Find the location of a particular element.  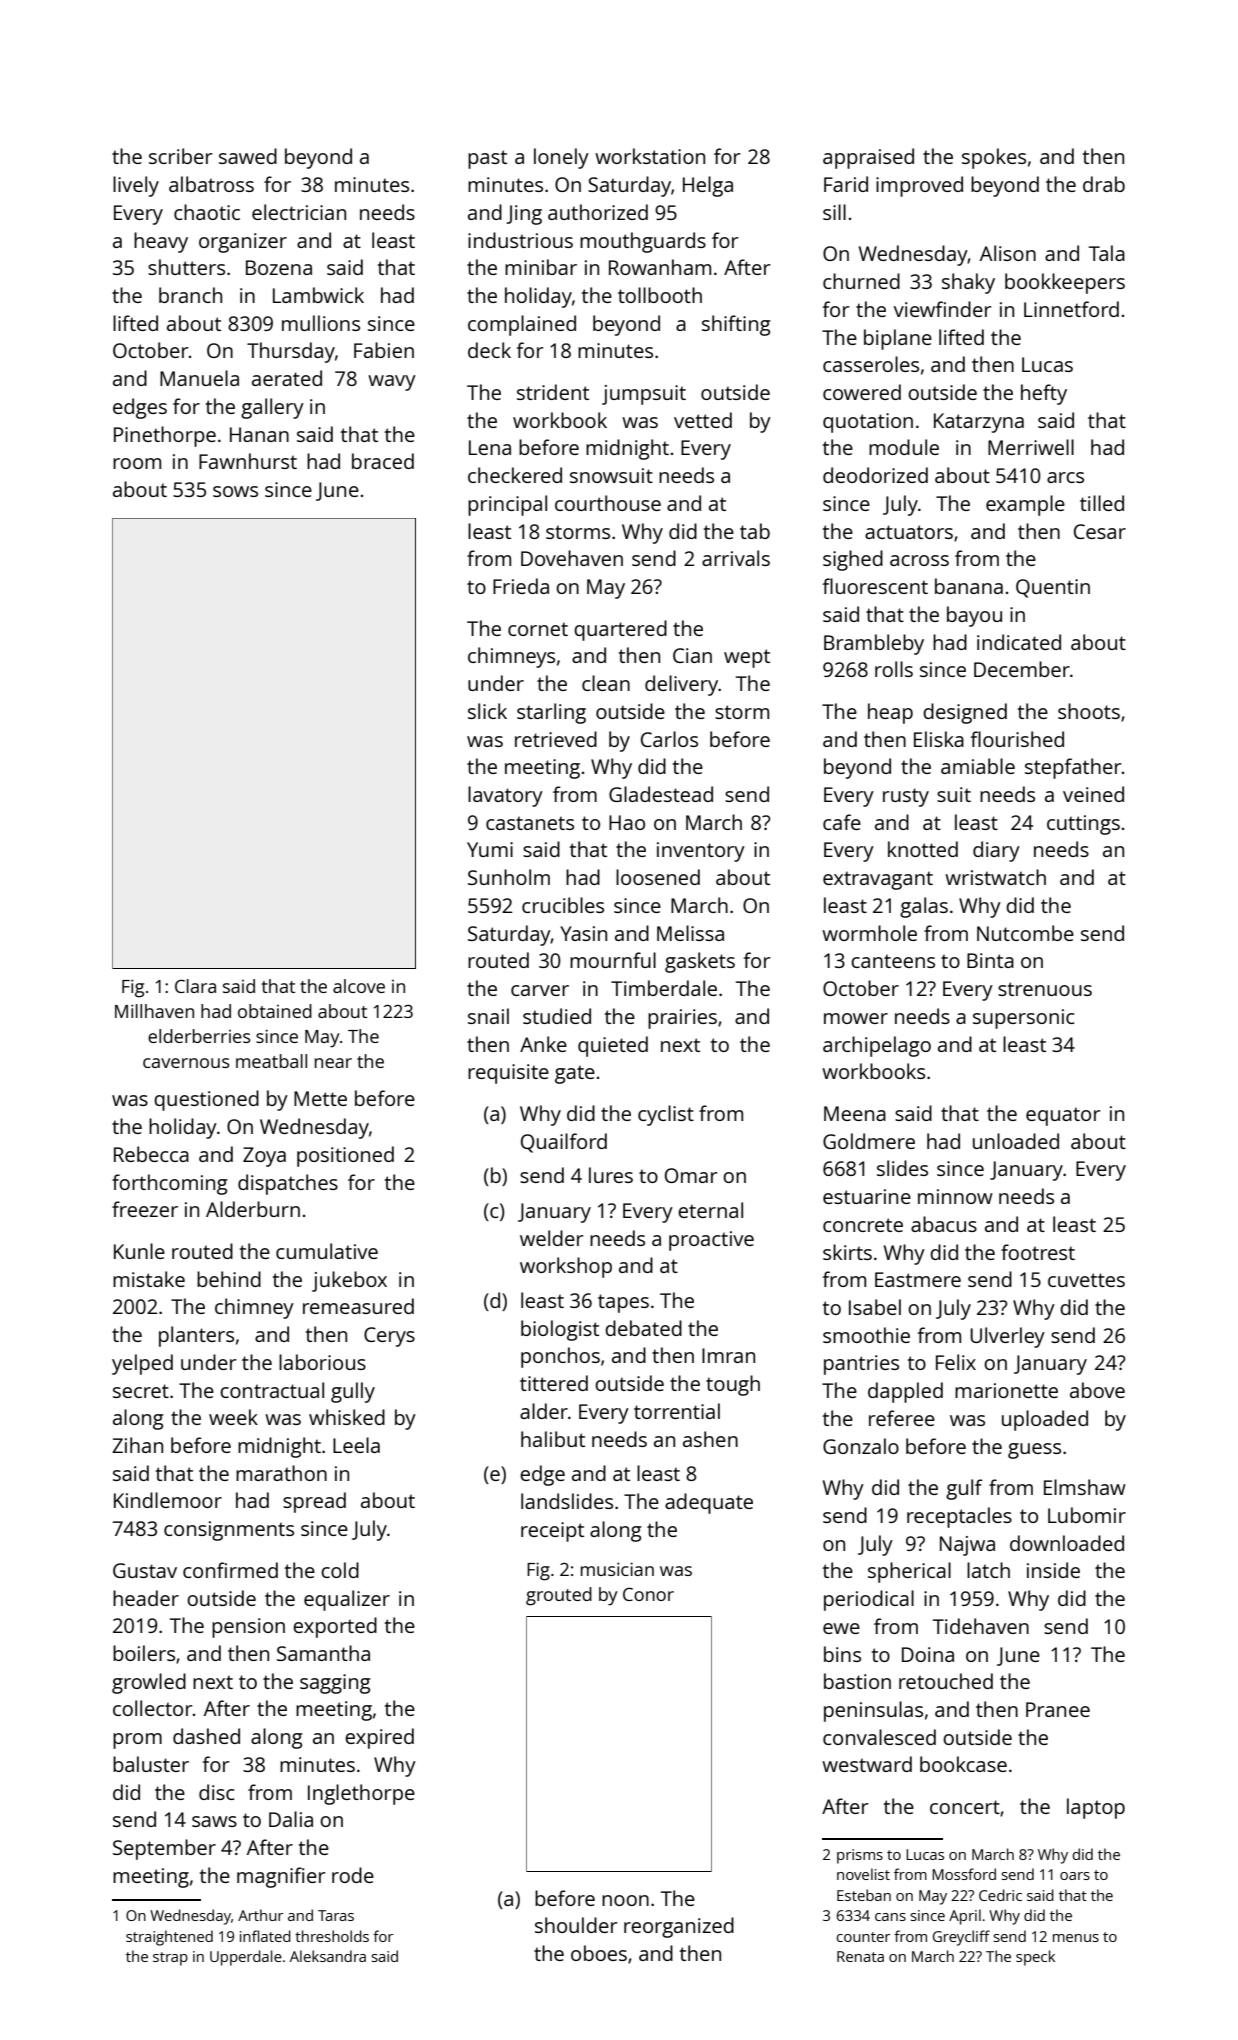

mouthguards is located at coordinates (643, 242).
